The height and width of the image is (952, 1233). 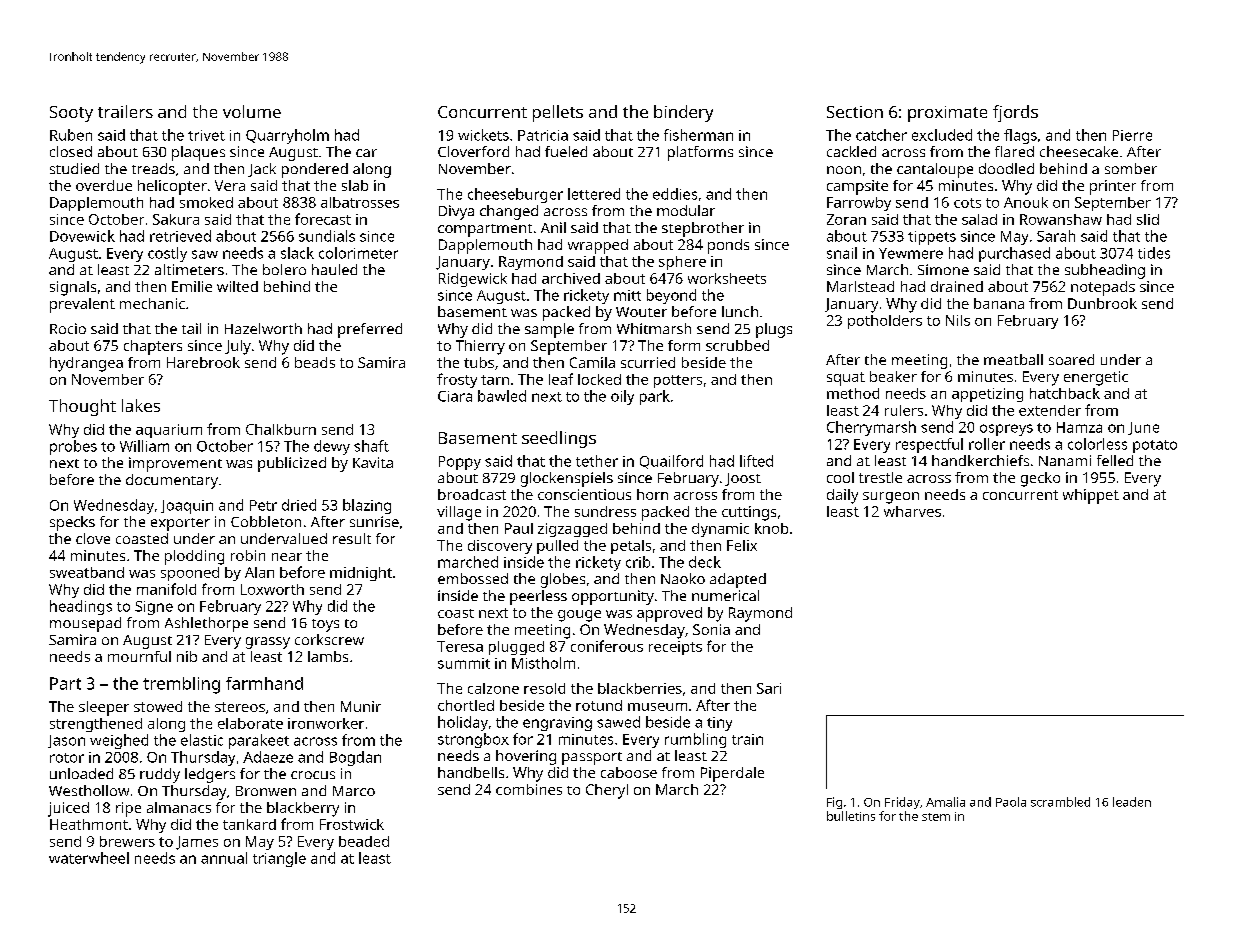 I want to click on Dunbrook, so click(x=1102, y=303).
